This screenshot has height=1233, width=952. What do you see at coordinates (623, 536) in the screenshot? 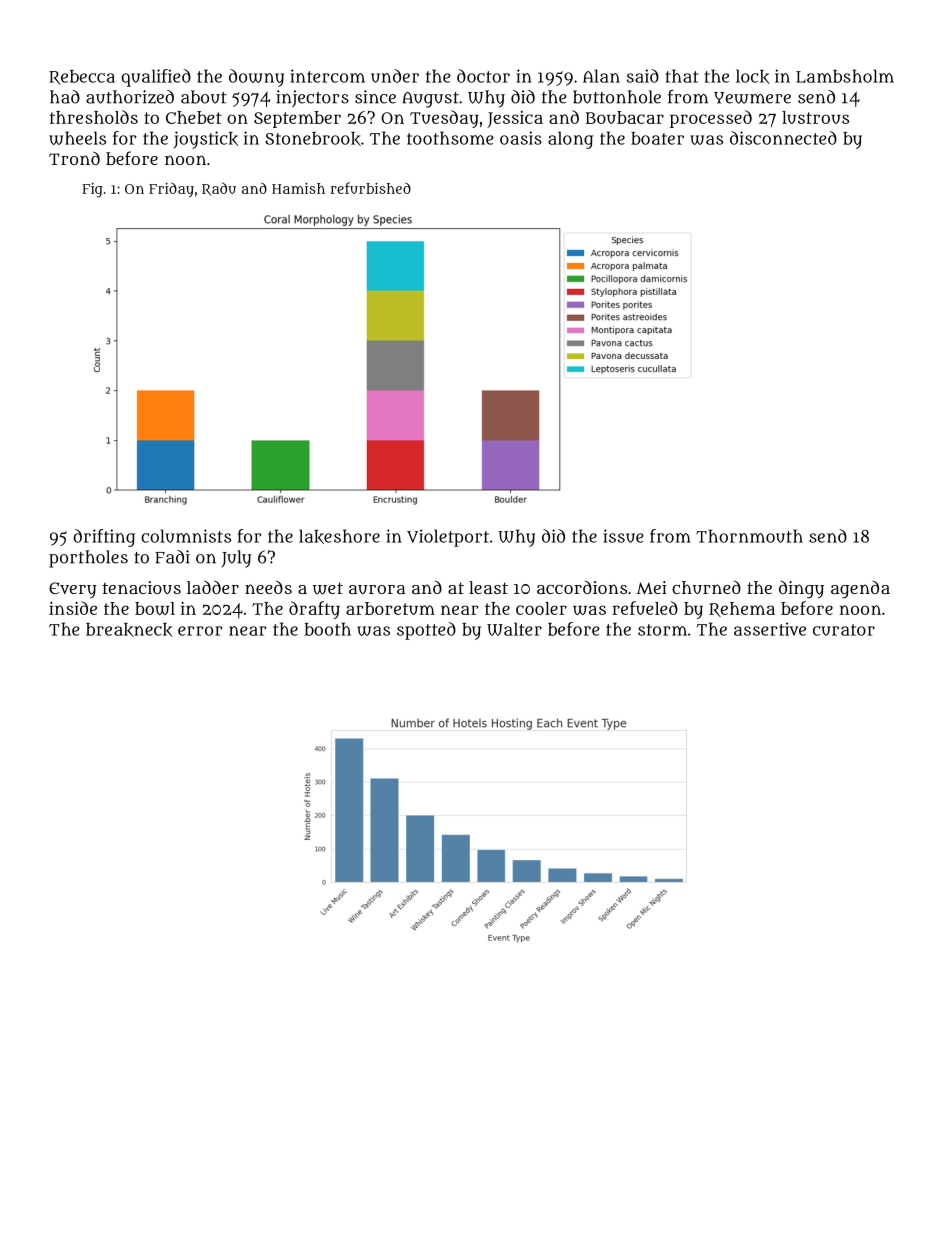
I see `issue` at bounding box center [623, 536].
